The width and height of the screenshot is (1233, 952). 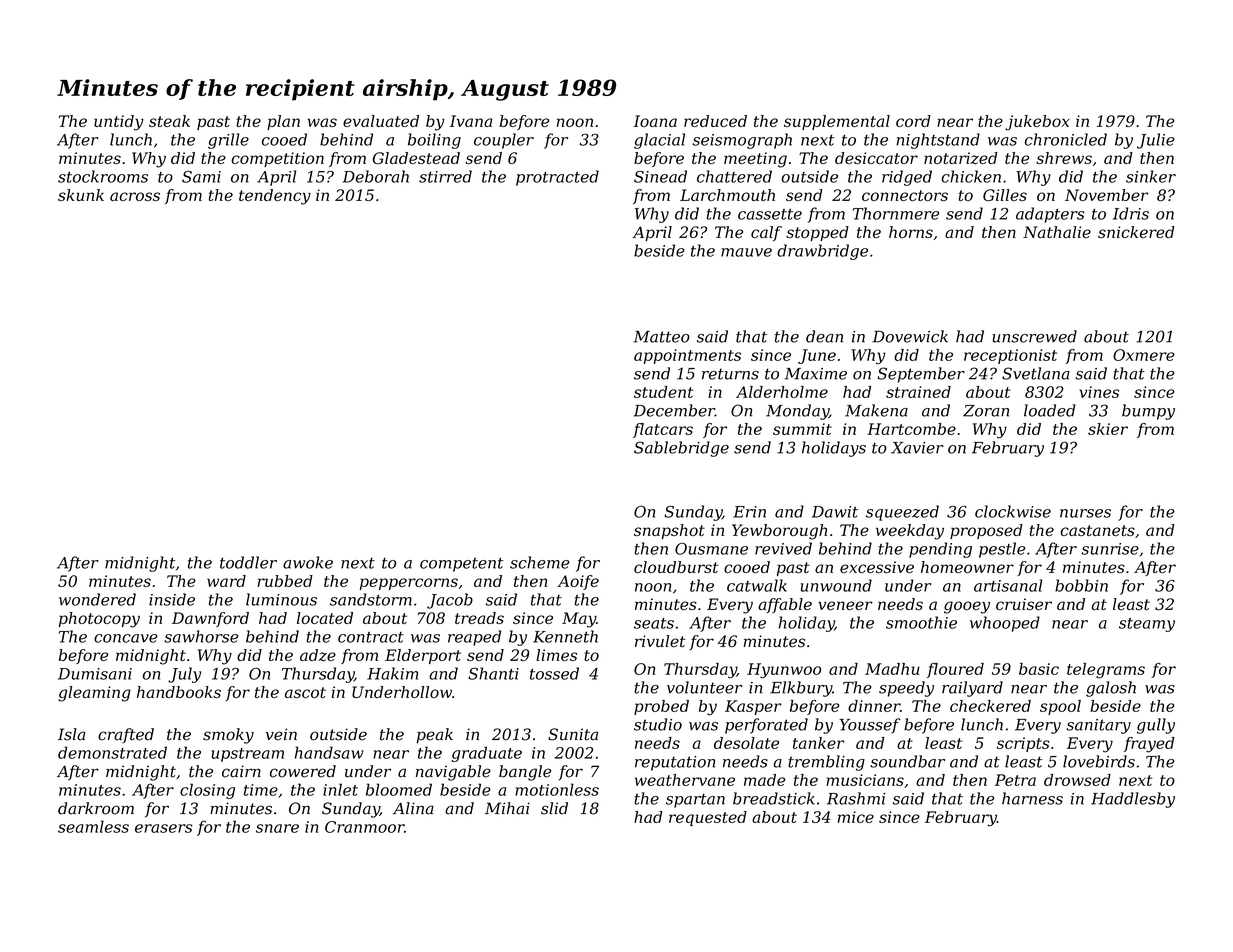 I want to click on inlet, so click(x=340, y=789).
